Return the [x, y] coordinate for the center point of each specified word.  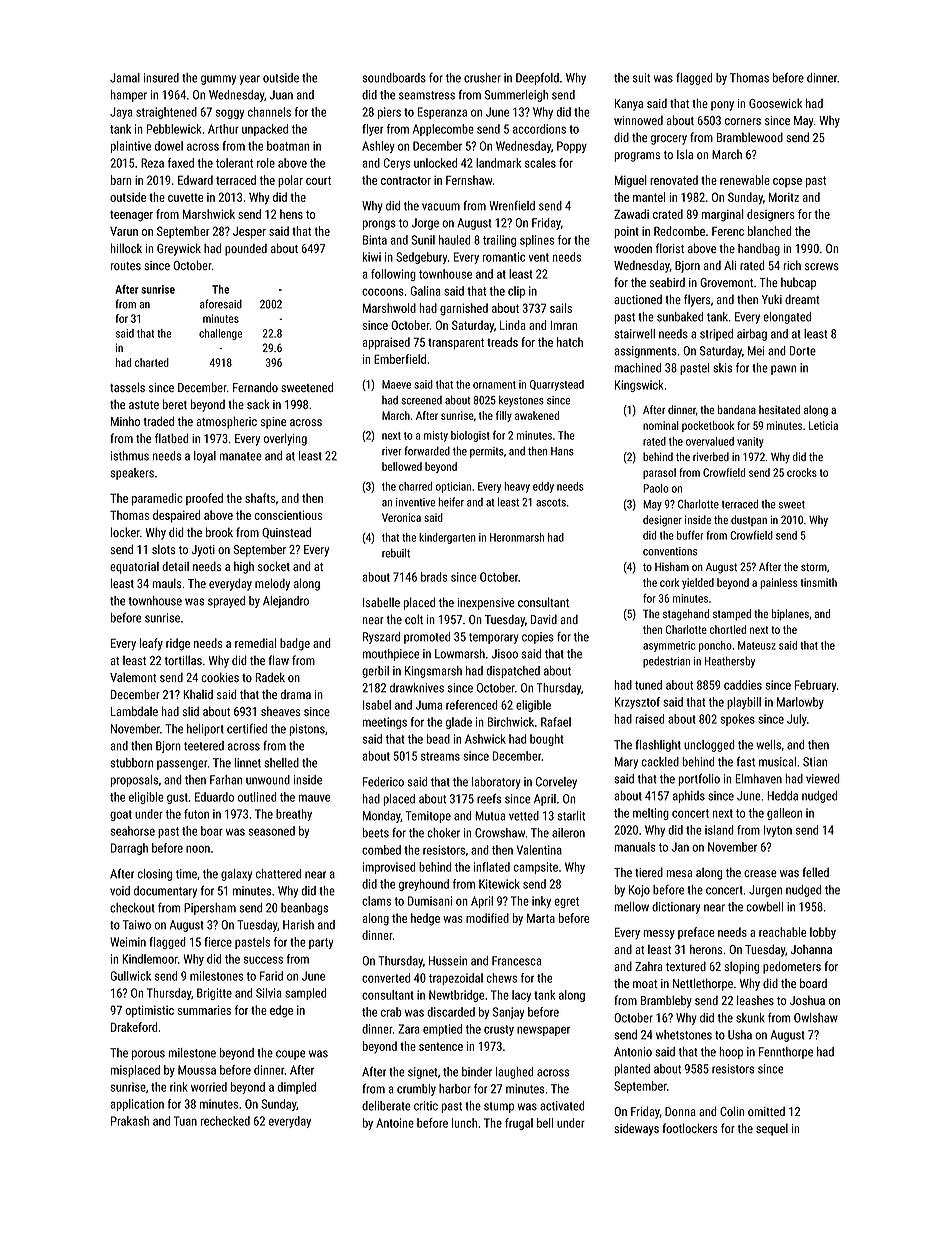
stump [499, 1107]
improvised [389, 868]
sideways [636, 1129]
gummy [218, 80]
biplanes [790, 615]
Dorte [803, 351]
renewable [745, 180]
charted [152, 362]
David [544, 619]
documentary [165, 892]
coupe [290, 1055]
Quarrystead [557, 385]
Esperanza [442, 113]
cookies [220, 677]
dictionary [676, 908]
